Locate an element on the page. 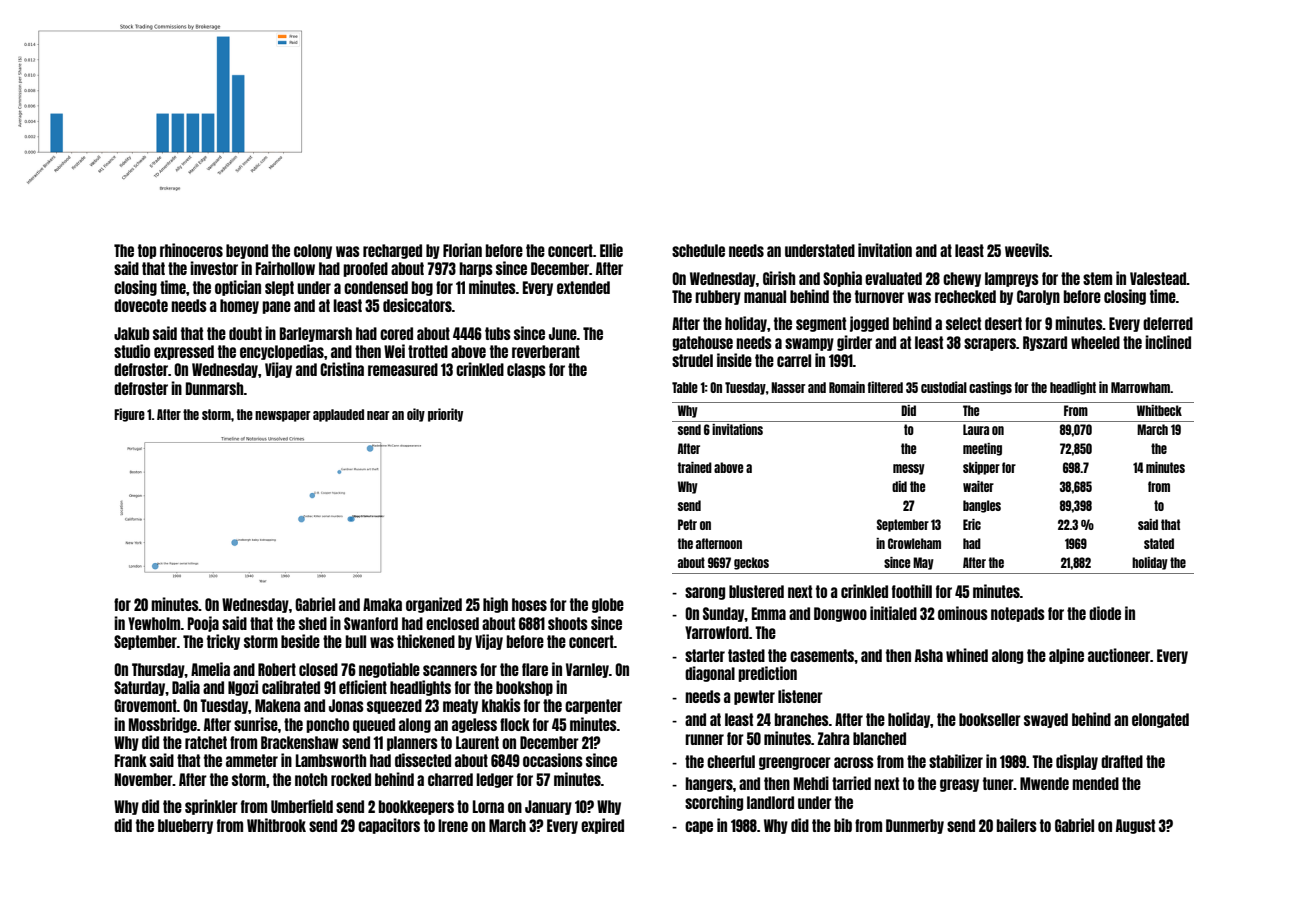  Valestead is located at coordinates (1158, 278).
